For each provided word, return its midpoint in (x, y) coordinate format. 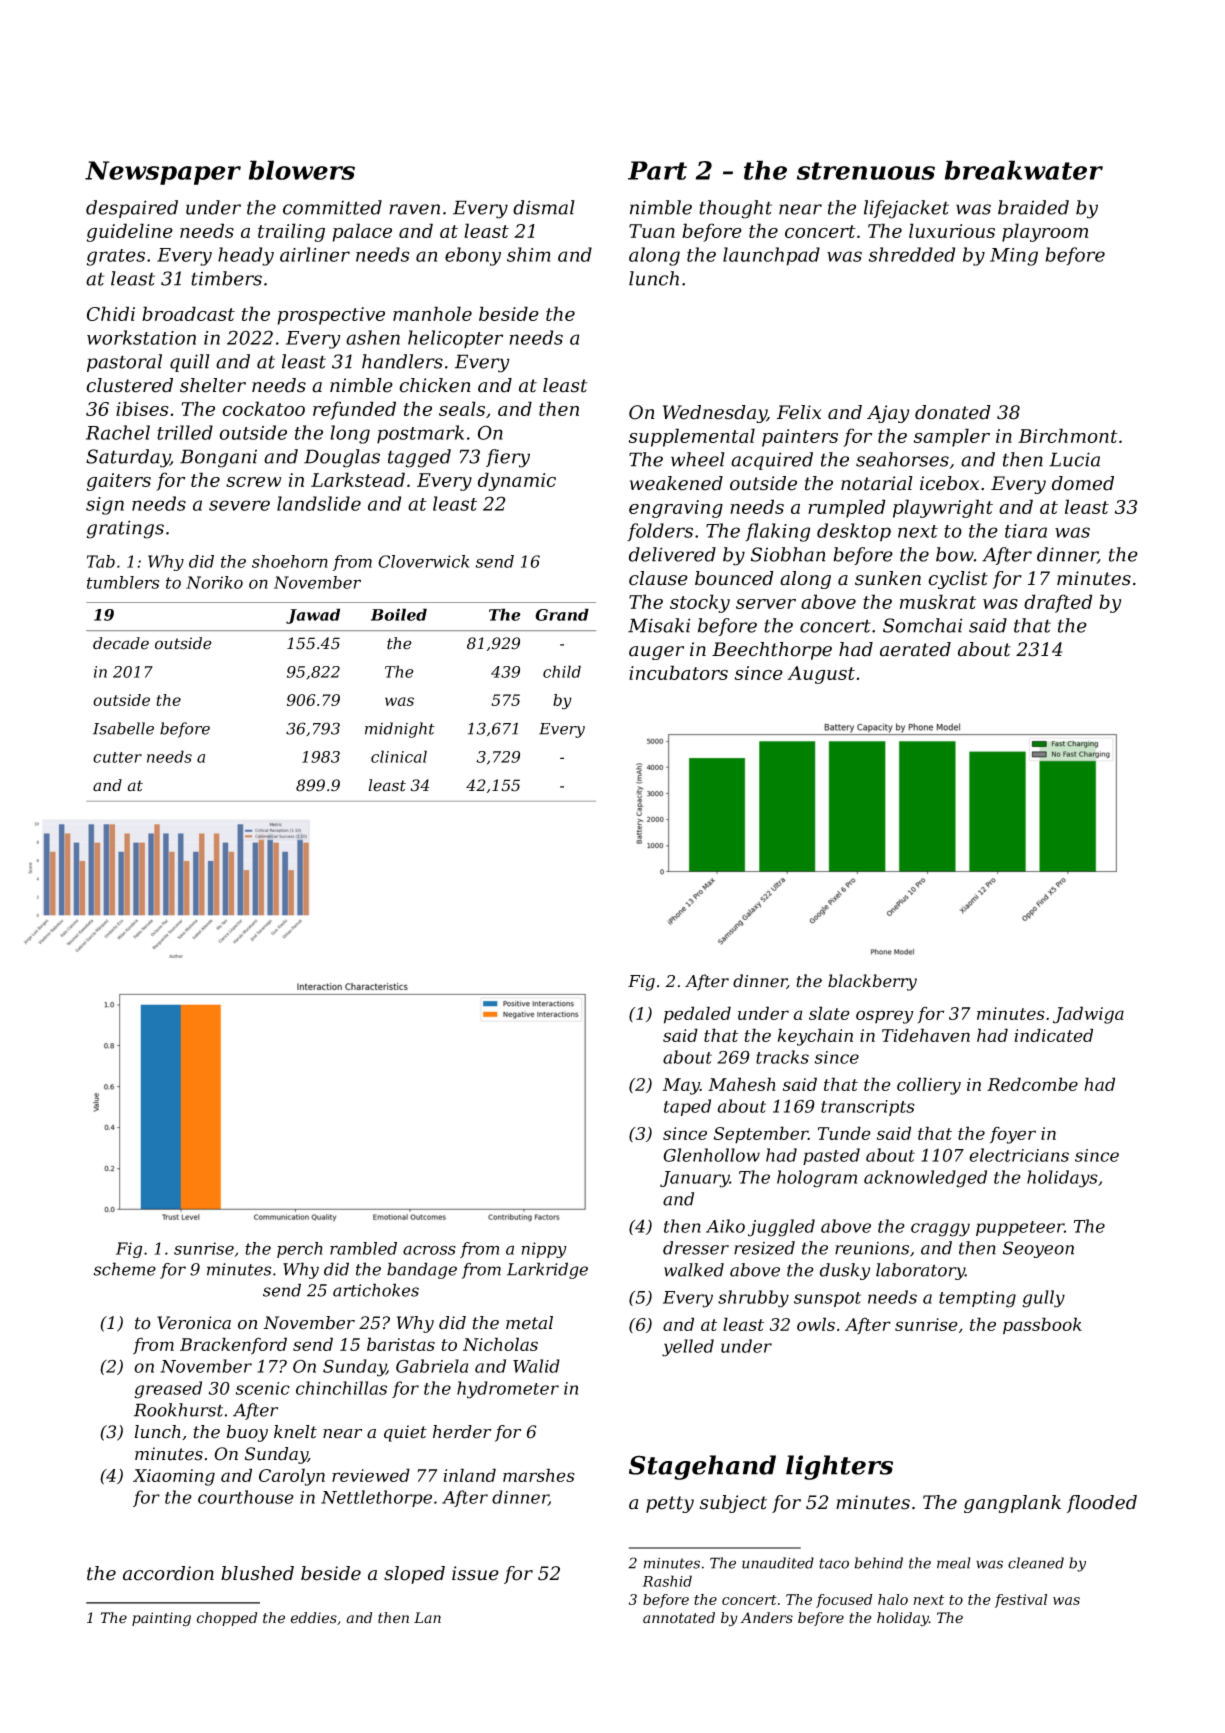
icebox (949, 483)
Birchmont (1068, 435)
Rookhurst (178, 1410)
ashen (373, 337)
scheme (124, 1269)
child (562, 671)
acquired (772, 461)
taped (687, 1107)
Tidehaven (926, 1035)
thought (735, 209)
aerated (915, 649)
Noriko (214, 582)
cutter (117, 757)
